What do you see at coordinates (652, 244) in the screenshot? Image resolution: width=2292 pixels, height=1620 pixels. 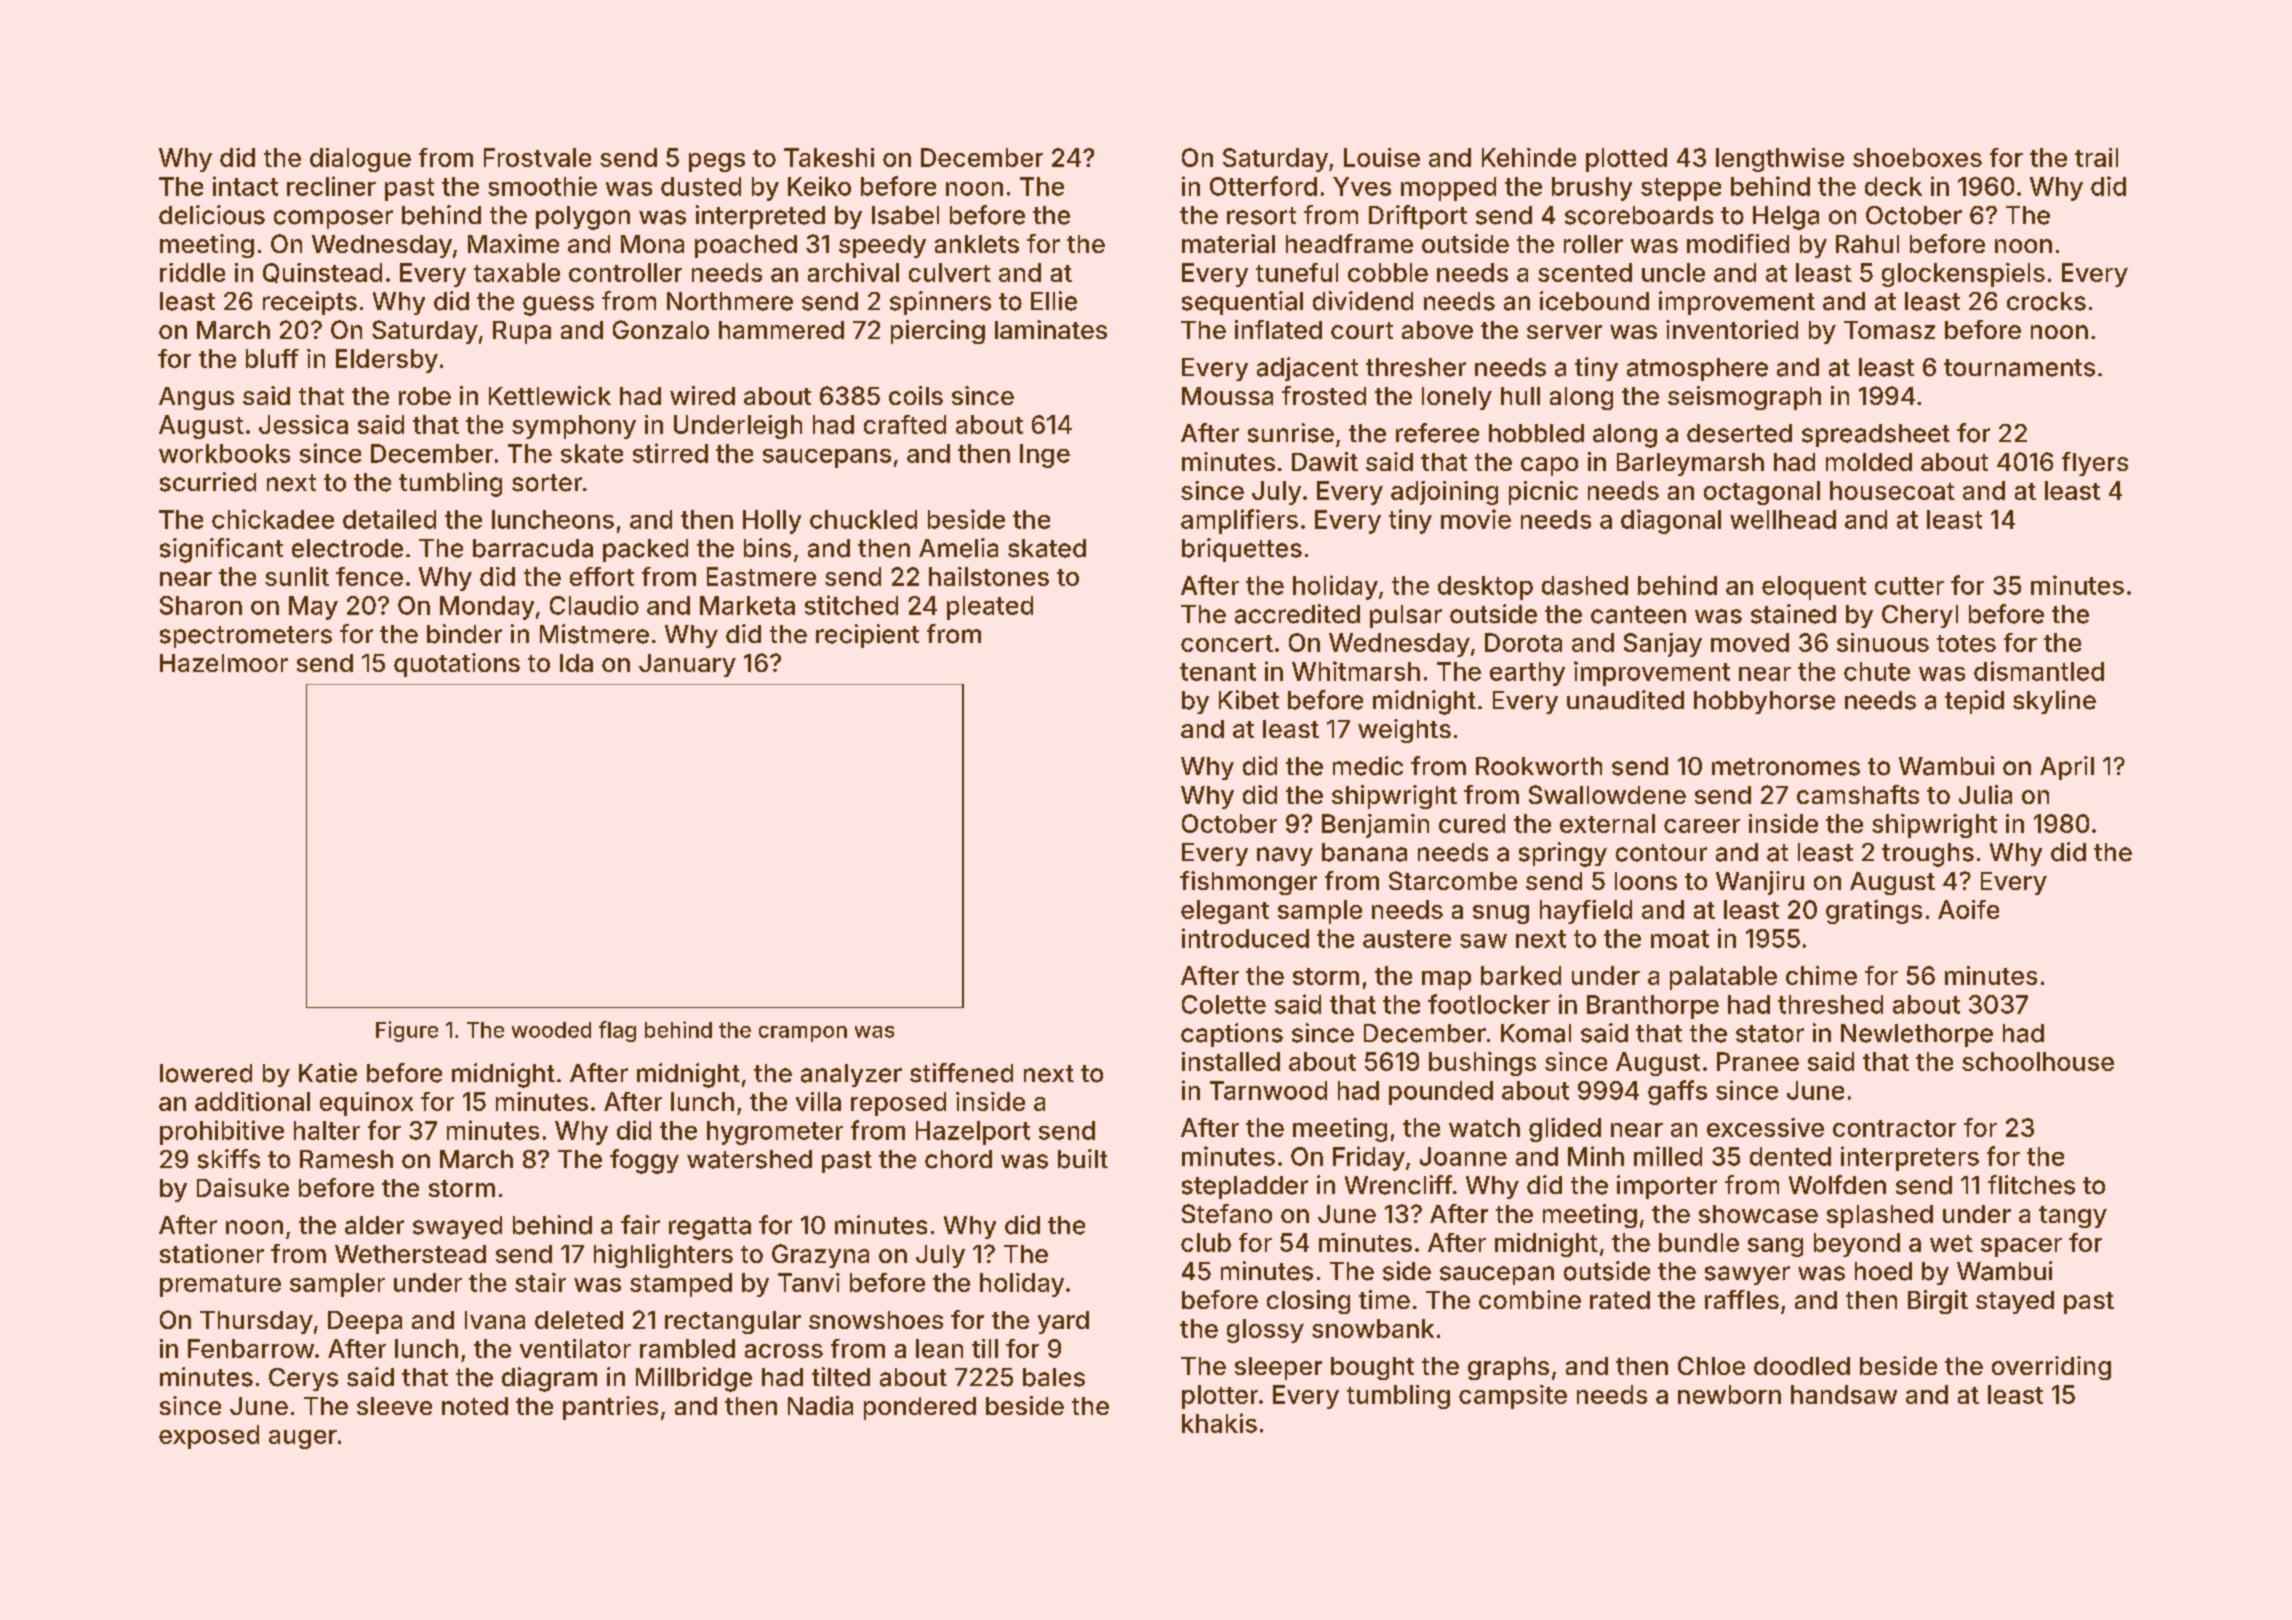 I see `Mona` at bounding box center [652, 244].
